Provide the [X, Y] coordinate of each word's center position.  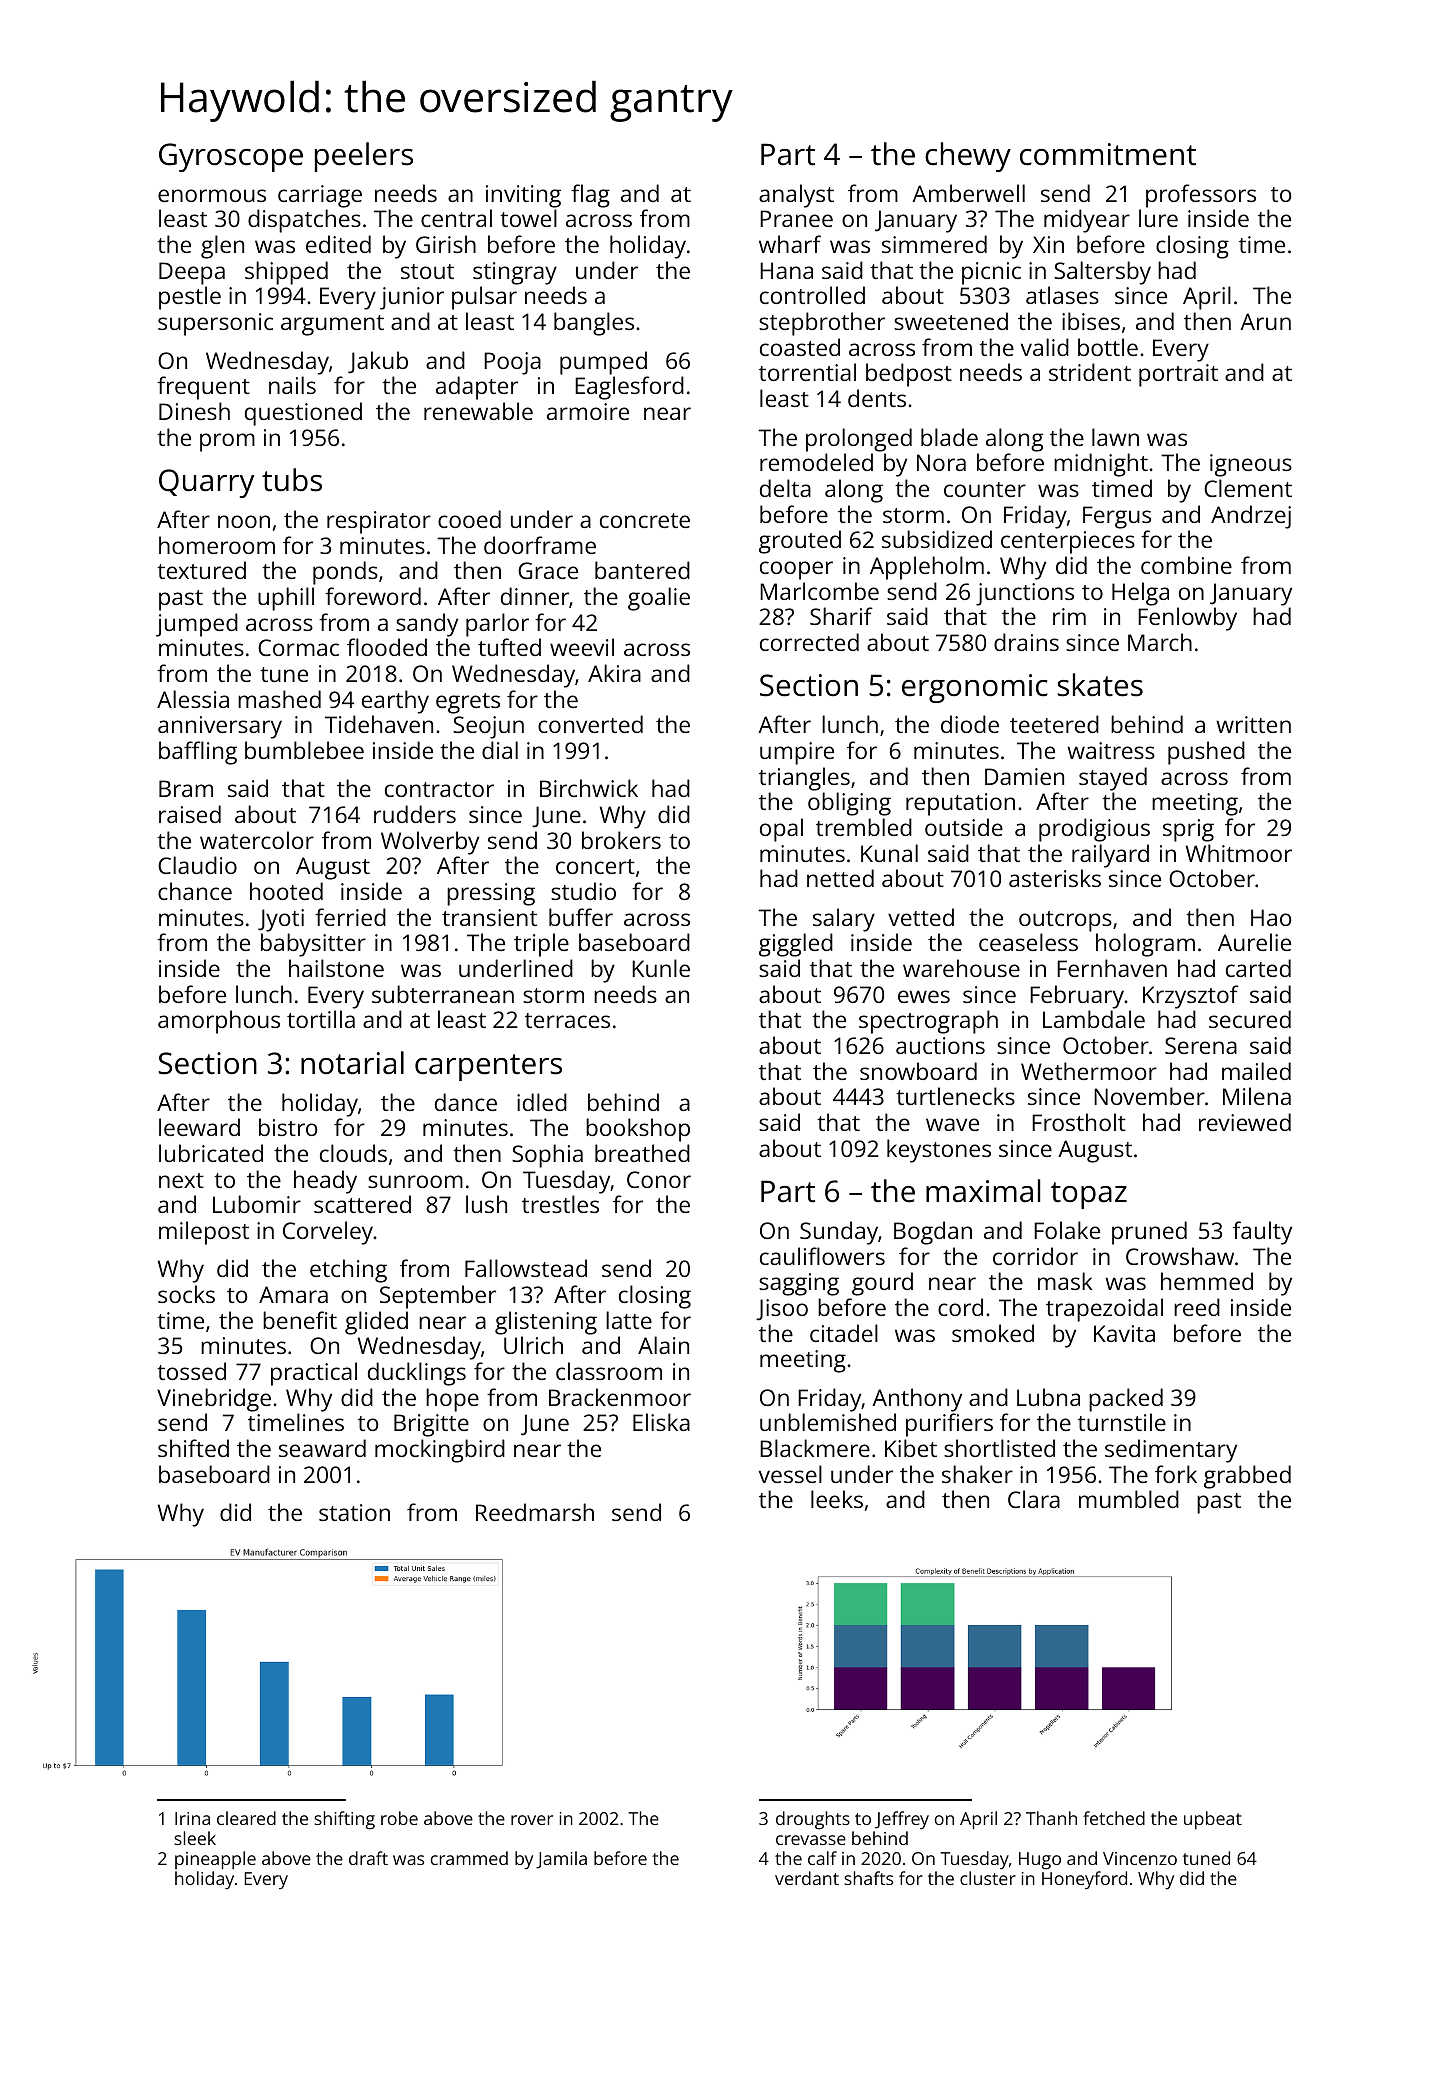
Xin [1048, 244]
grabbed [1247, 1477]
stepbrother [822, 324]
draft [368, 1858]
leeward [199, 1127]
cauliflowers [822, 1256]
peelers [364, 157]
